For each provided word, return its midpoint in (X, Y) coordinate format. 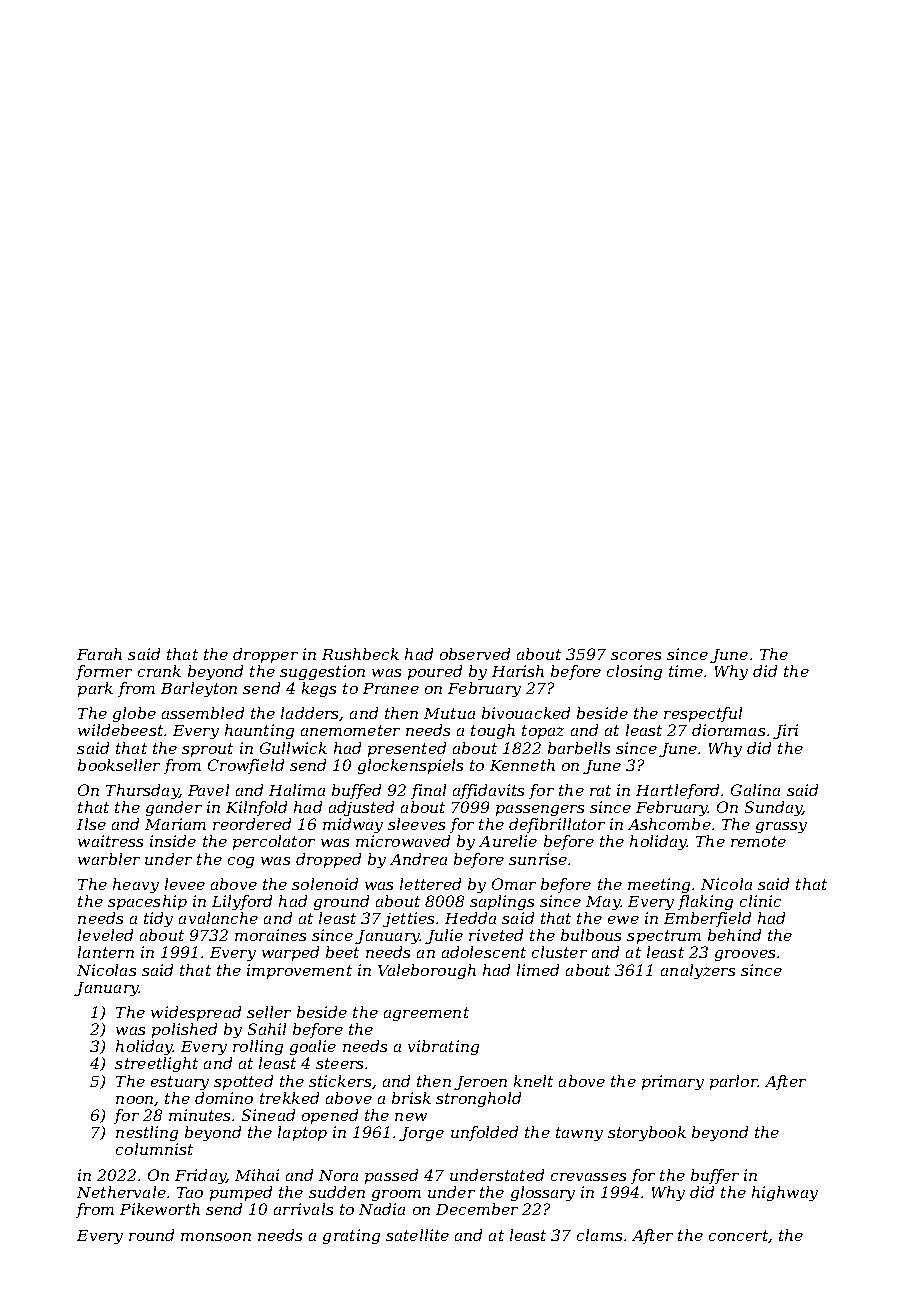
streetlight (156, 1064)
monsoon (216, 1237)
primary (673, 1082)
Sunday (773, 808)
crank (159, 671)
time (686, 671)
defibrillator (557, 825)
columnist (154, 1149)
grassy (781, 827)
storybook (647, 1133)
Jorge (421, 1134)
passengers (540, 810)
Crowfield (246, 766)
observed (475, 654)
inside (173, 841)
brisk (411, 1098)
